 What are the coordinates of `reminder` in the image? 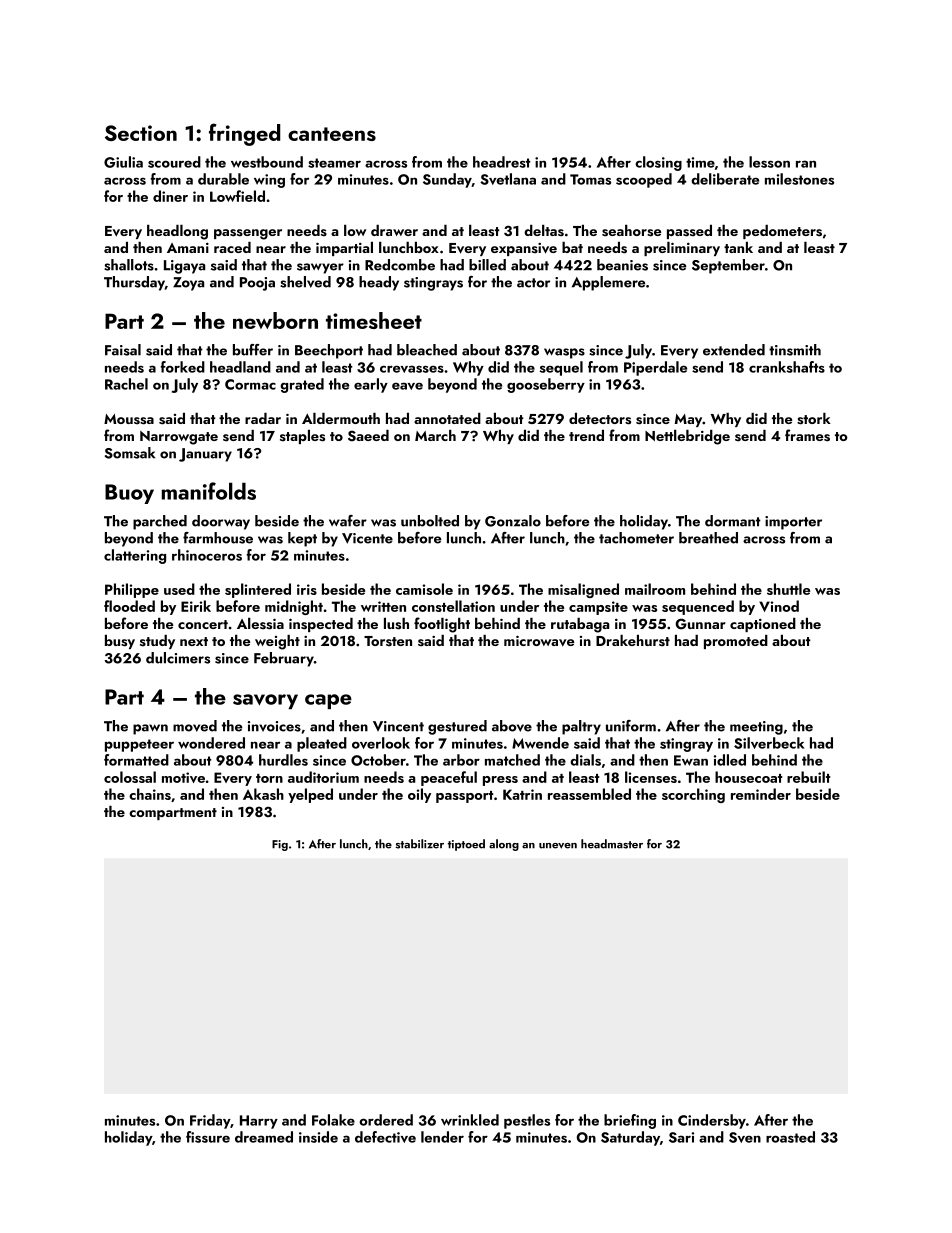 It's located at (761, 794).
